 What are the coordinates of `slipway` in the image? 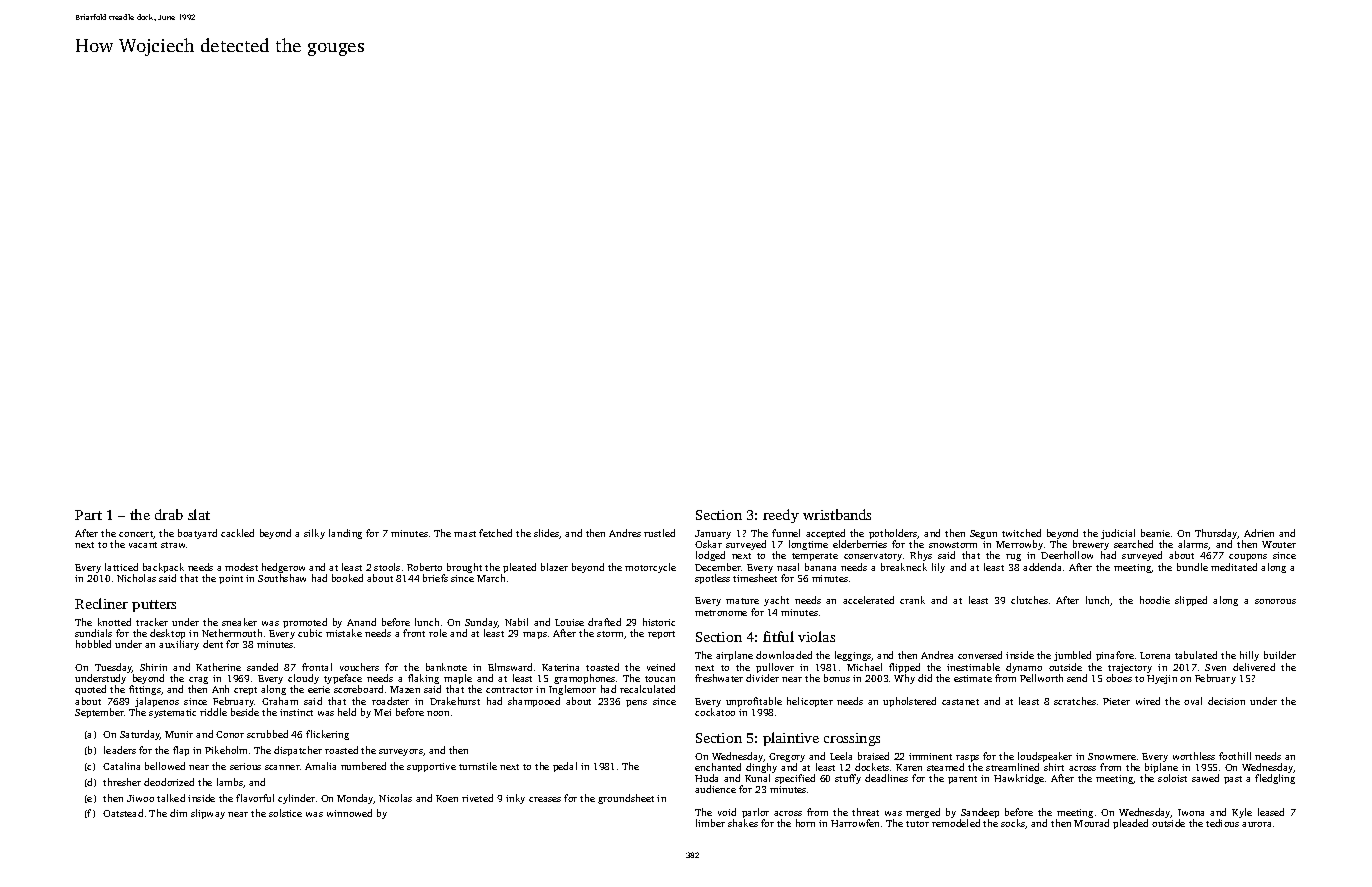 It's located at (208, 814).
